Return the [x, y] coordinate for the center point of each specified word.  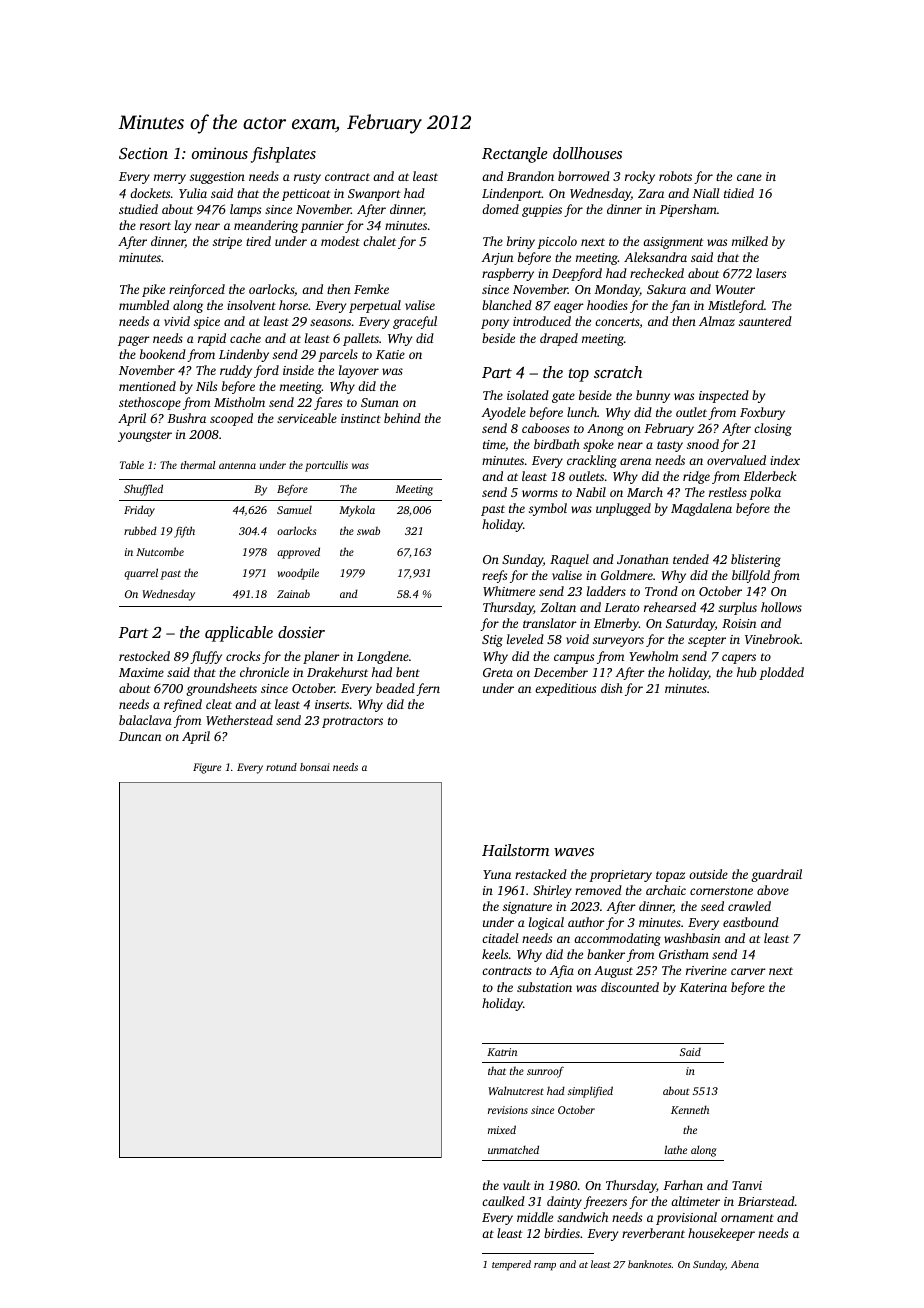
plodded [781, 673]
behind [402, 418]
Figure [207, 768]
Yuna [497, 874]
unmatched [513, 1149]
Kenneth [690, 1109]
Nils [206, 386]
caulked [503, 1201]
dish [612, 688]
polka [765, 493]
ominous [220, 153]
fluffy [206, 657]
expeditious [565, 689]
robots [675, 176]
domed [500, 209]
